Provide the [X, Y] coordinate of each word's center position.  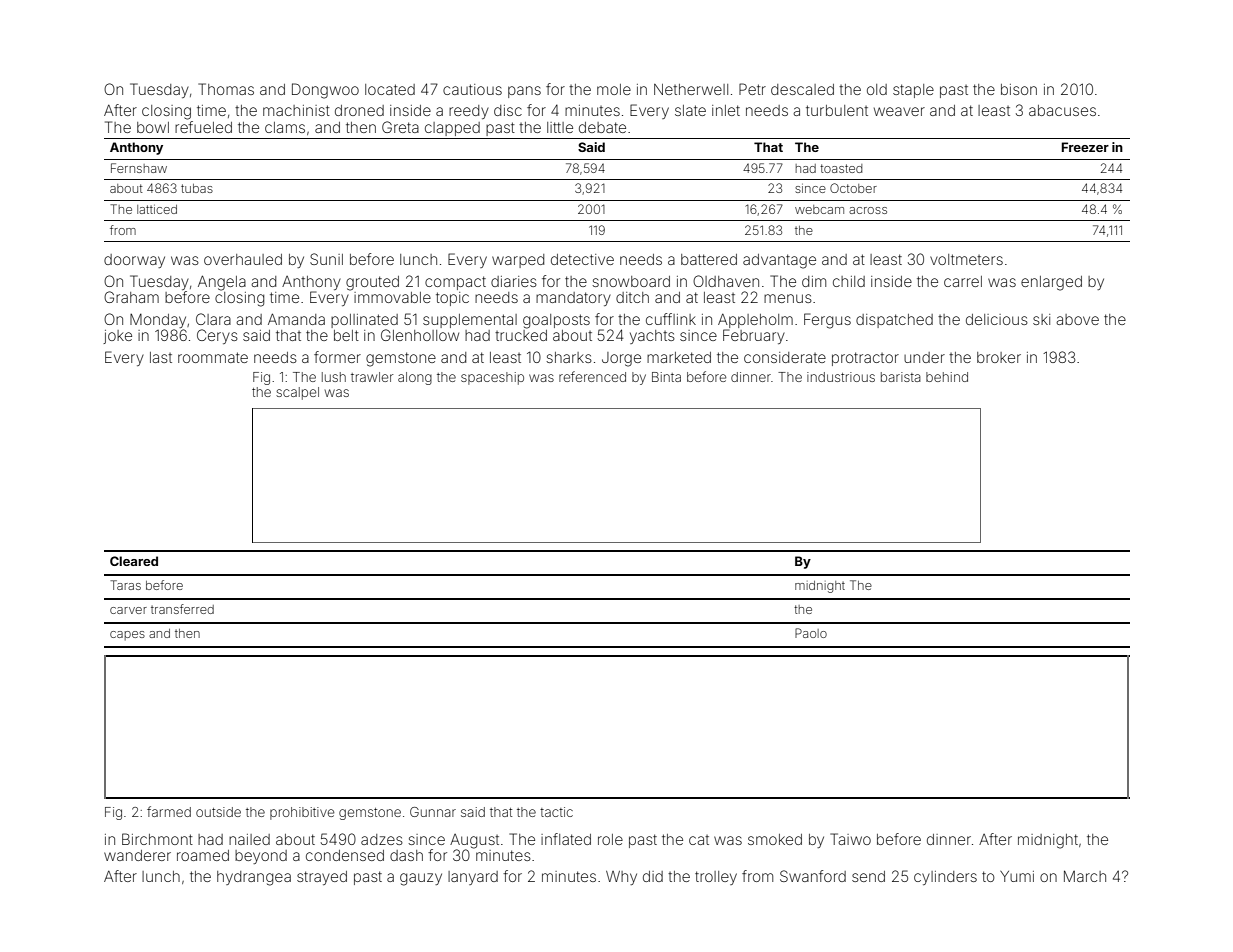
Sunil [326, 259]
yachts [652, 337]
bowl [153, 127]
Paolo [811, 633]
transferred [182, 609]
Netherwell [691, 89]
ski [1041, 319]
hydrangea [254, 878]
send [868, 876]
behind [947, 377]
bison [1019, 89]
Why [621, 878]
